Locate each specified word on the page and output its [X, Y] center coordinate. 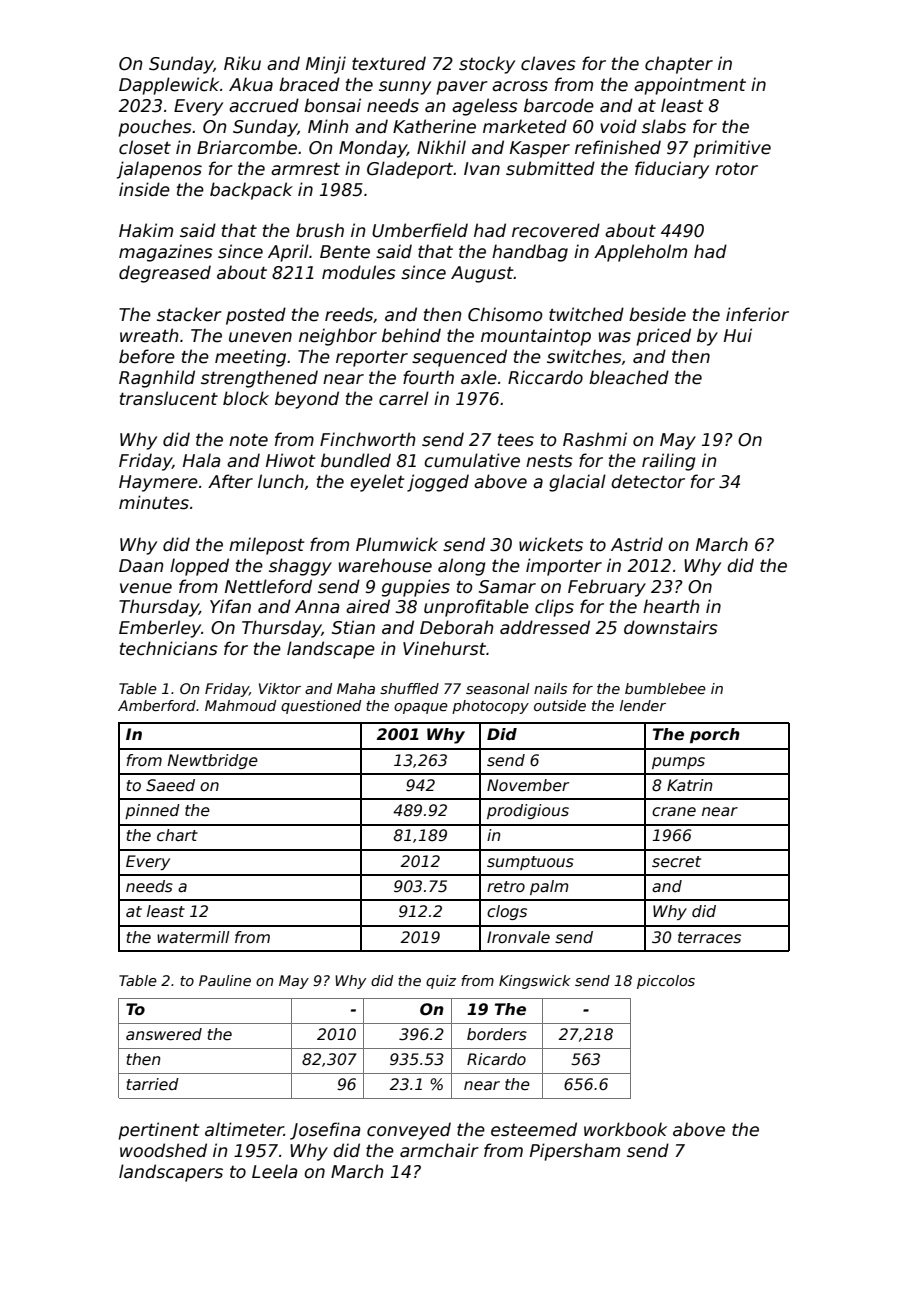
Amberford [157, 705]
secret [676, 862]
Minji [326, 65]
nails [550, 688]
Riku [242, 63]
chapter [679, 65]
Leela [275, 1171]
